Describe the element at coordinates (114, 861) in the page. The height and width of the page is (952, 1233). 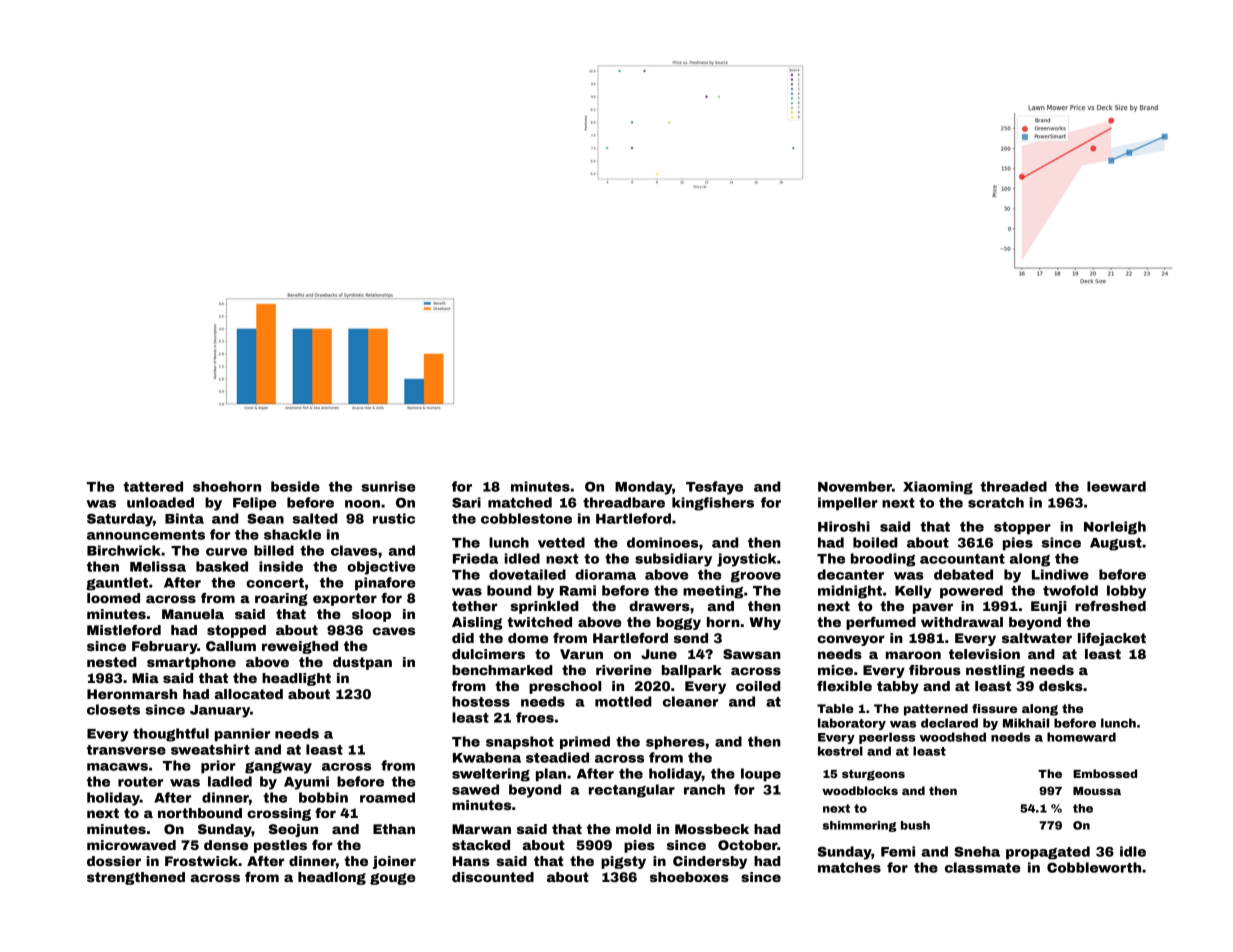
I see `dossier` at that location.
